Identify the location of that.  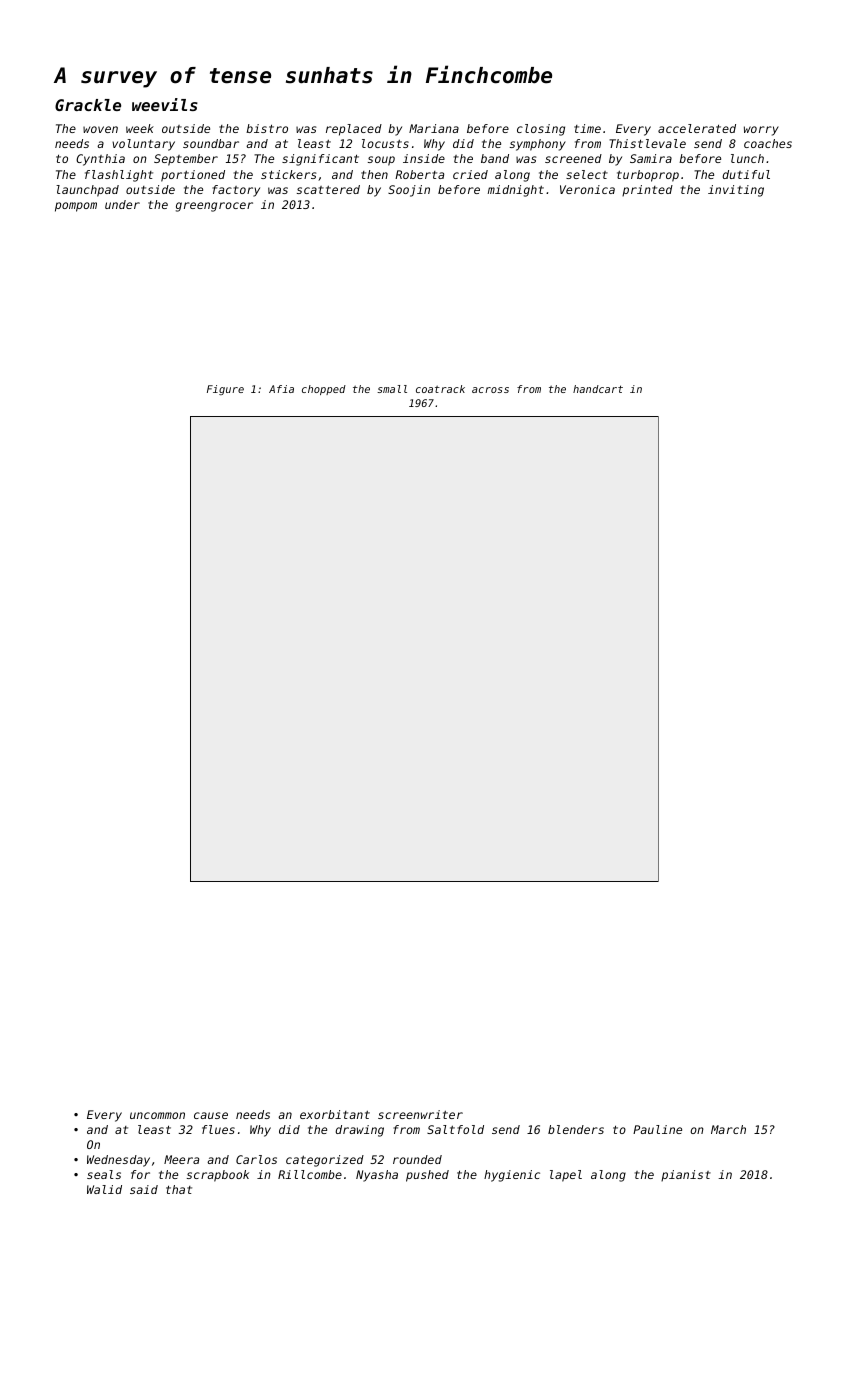
(179, 1189).
